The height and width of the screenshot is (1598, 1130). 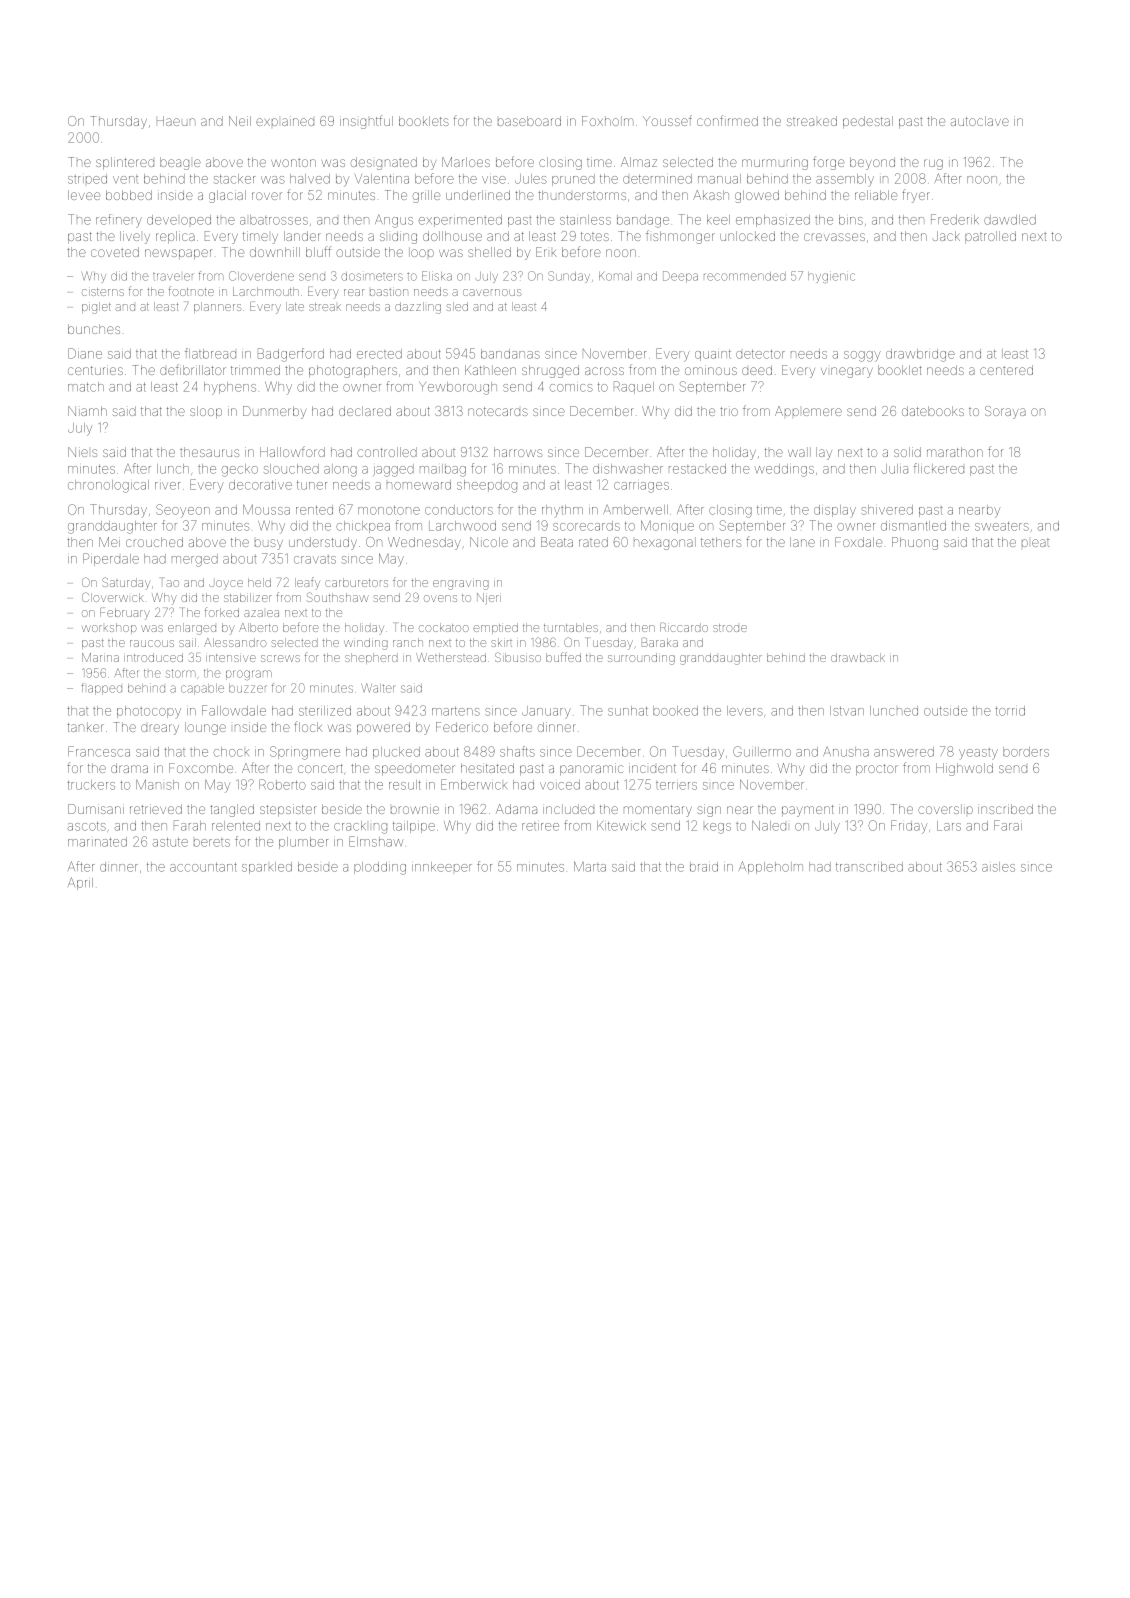 What do you see at coordinates (149, 712) in the screenshot?
I see `photocopy` at bounding box center [149, 712].
